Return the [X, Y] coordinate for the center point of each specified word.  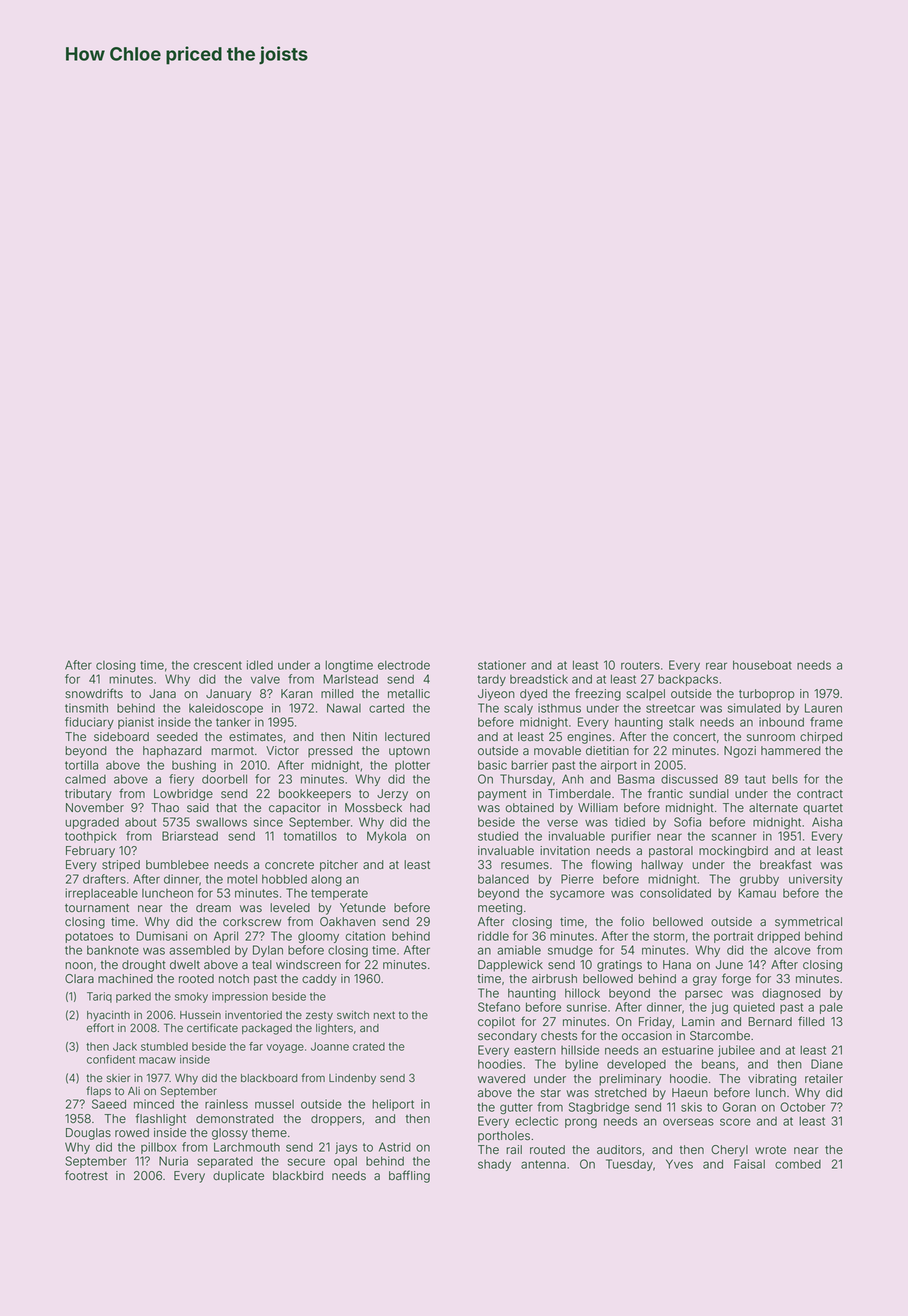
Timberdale [579, 794]
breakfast [786, 864]
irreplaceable [101, 894]
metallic [409, 694]
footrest [86, 1175]
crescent [217, 665]
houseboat [762, 665]
